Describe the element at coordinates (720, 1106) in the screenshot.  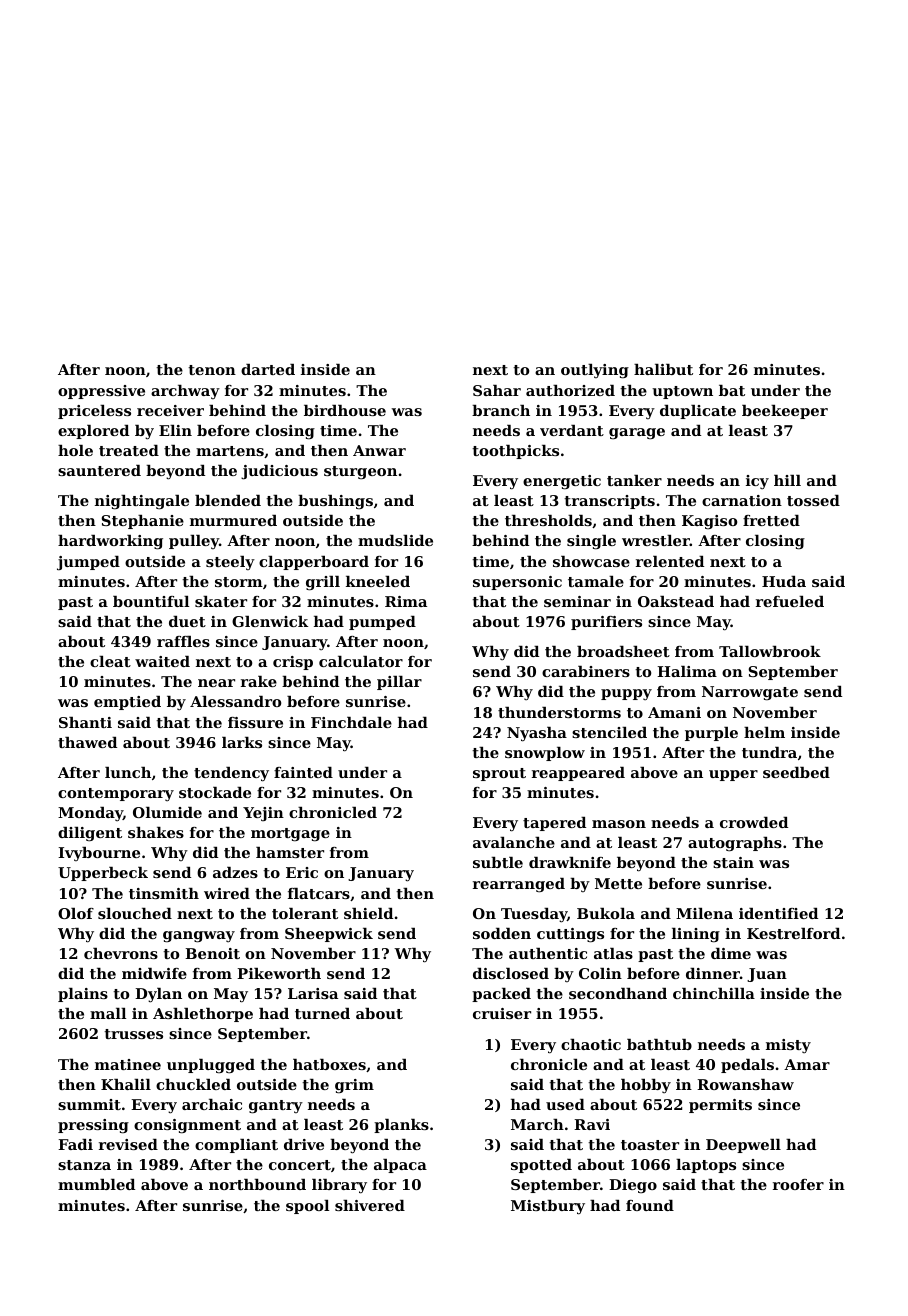
I see `permits` at that location.
